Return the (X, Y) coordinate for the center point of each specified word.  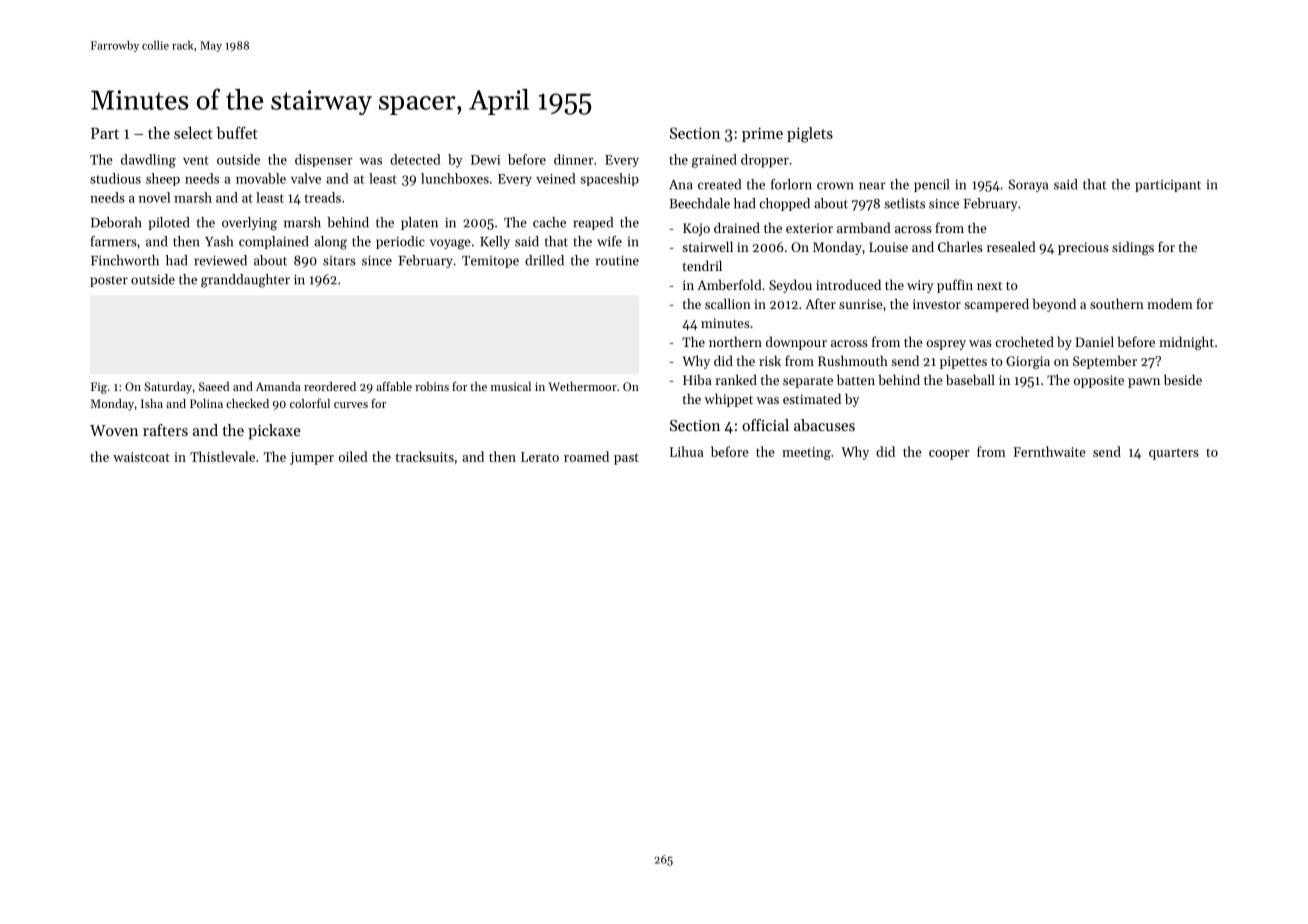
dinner (574, 159)
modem (1170, 303)
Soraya (1028, 185)
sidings (1133, 248)
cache (549, 222)
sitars (339, 261)
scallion (728, 303)
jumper (312, 458)
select (193, 133)
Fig (99, 388)
